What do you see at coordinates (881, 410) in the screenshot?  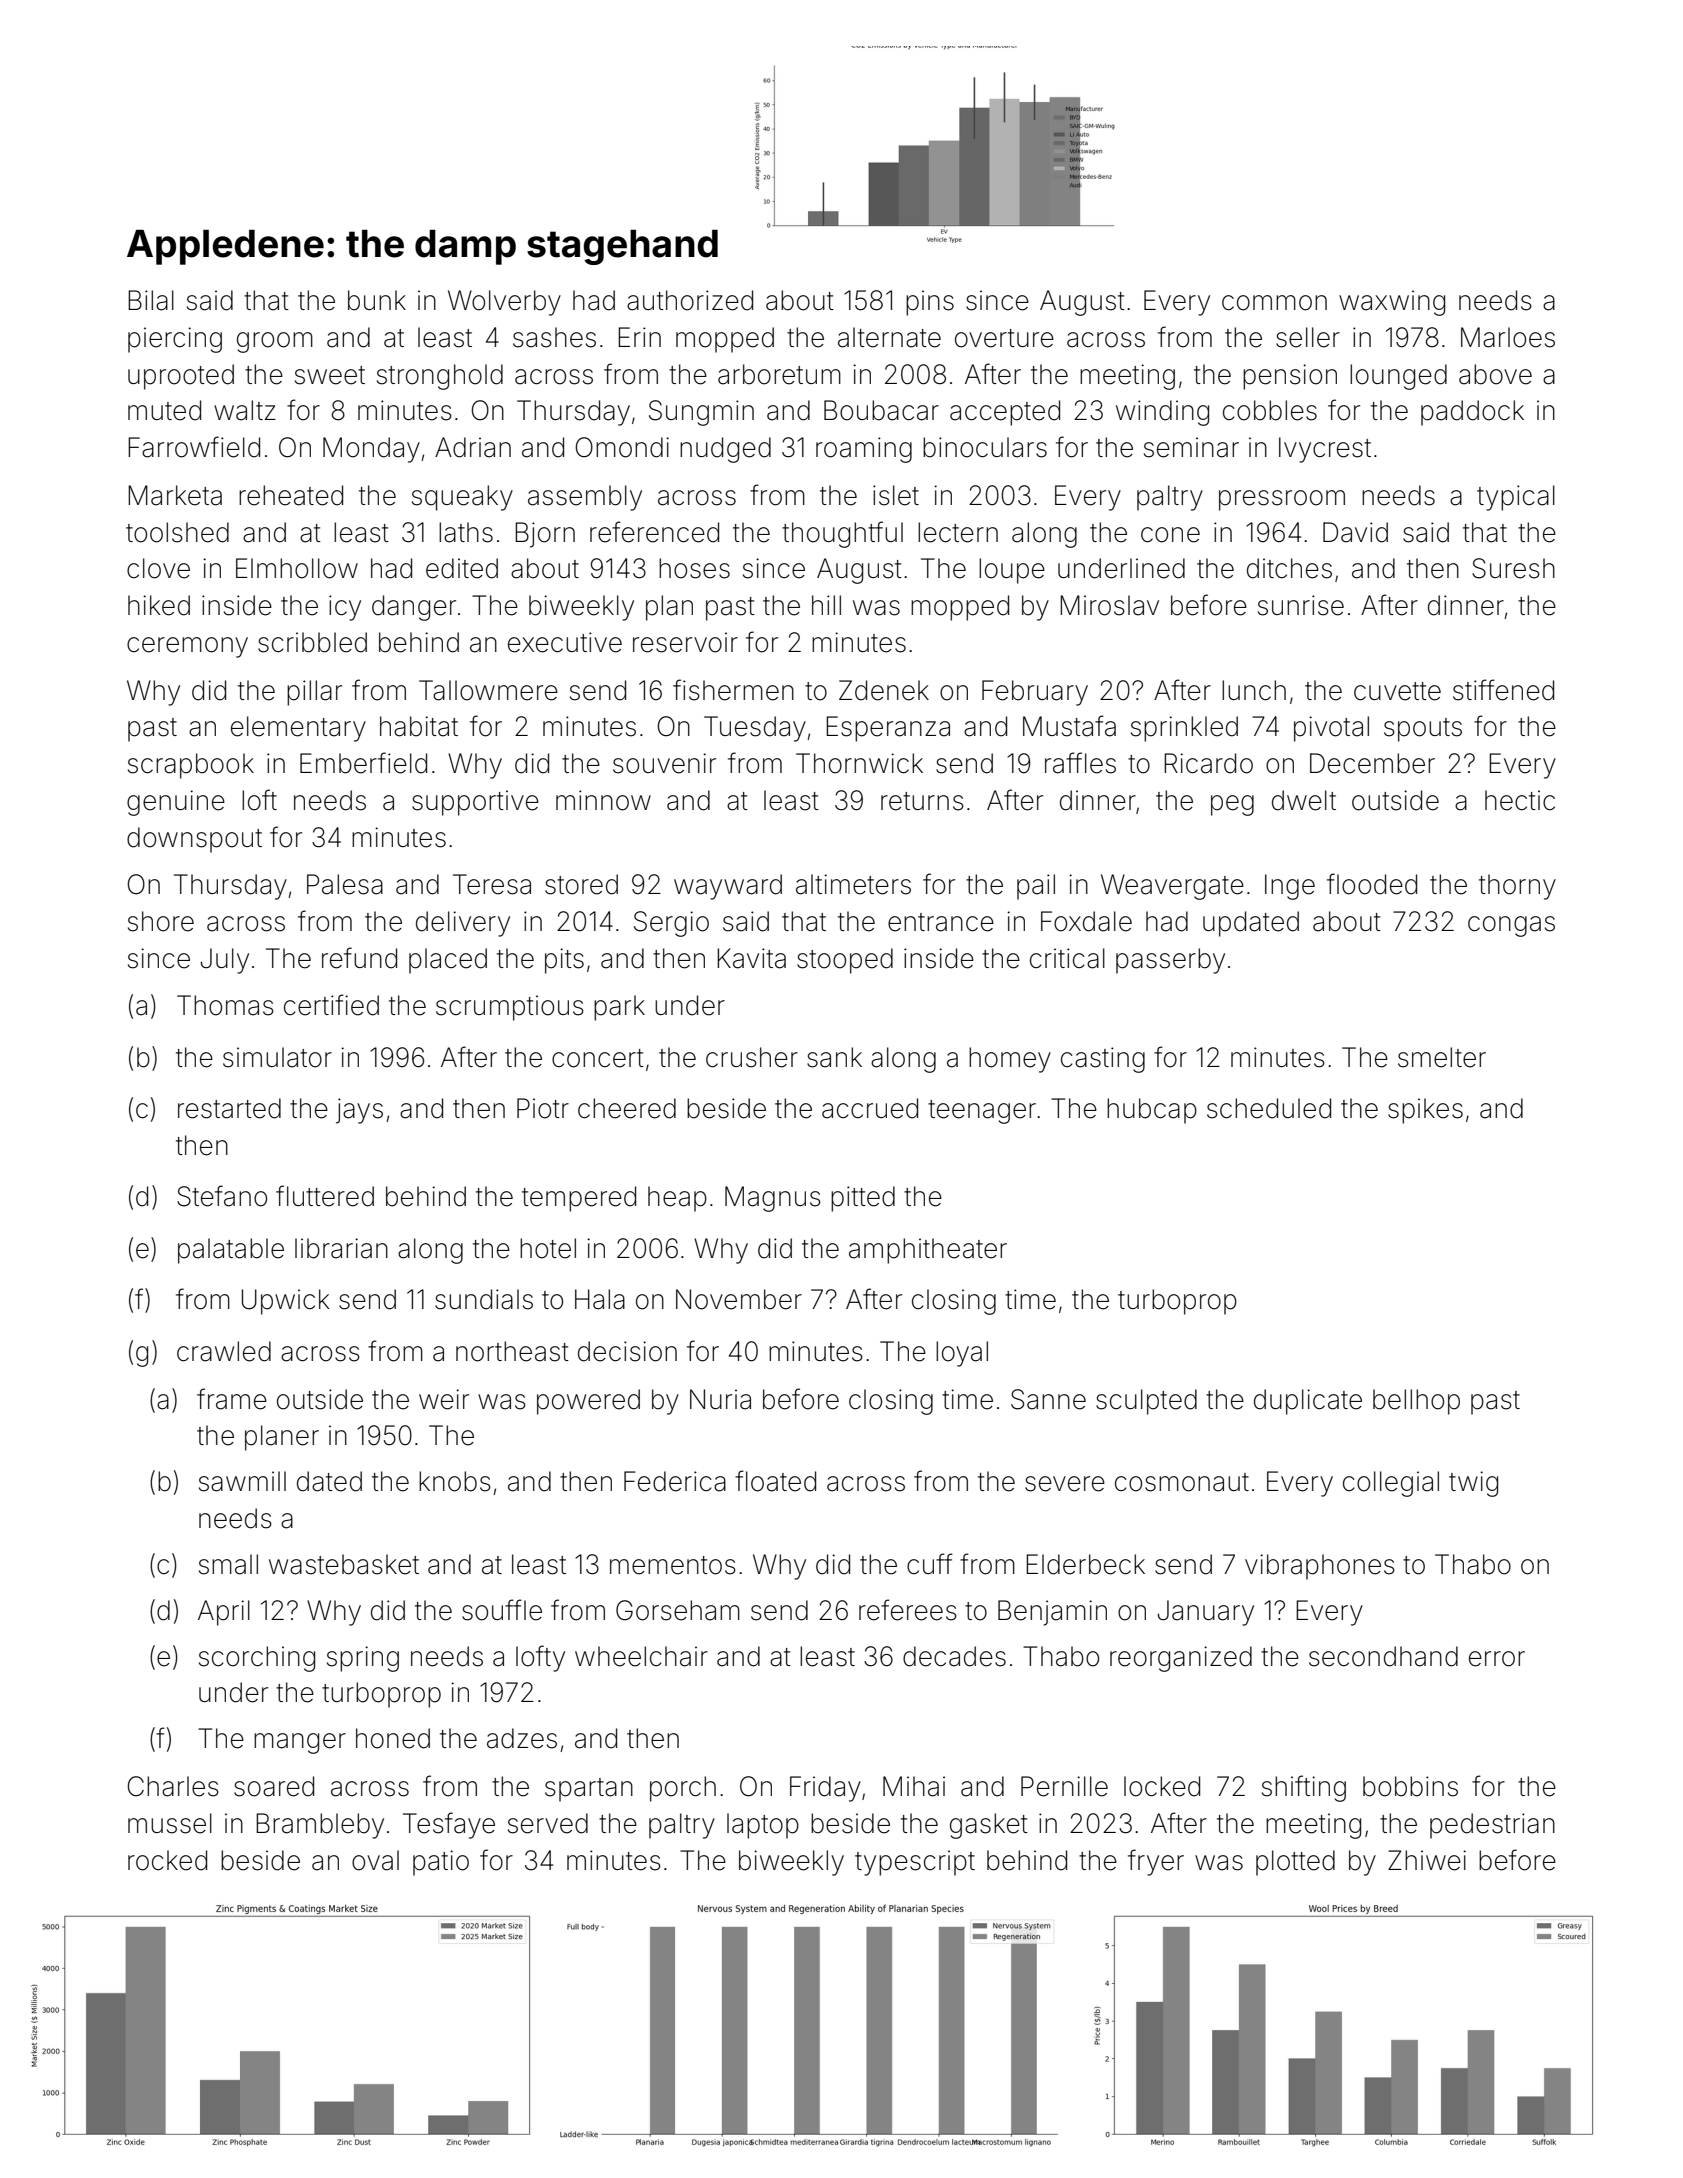 I see `Boubacar` at bounding box center [881, 410].
